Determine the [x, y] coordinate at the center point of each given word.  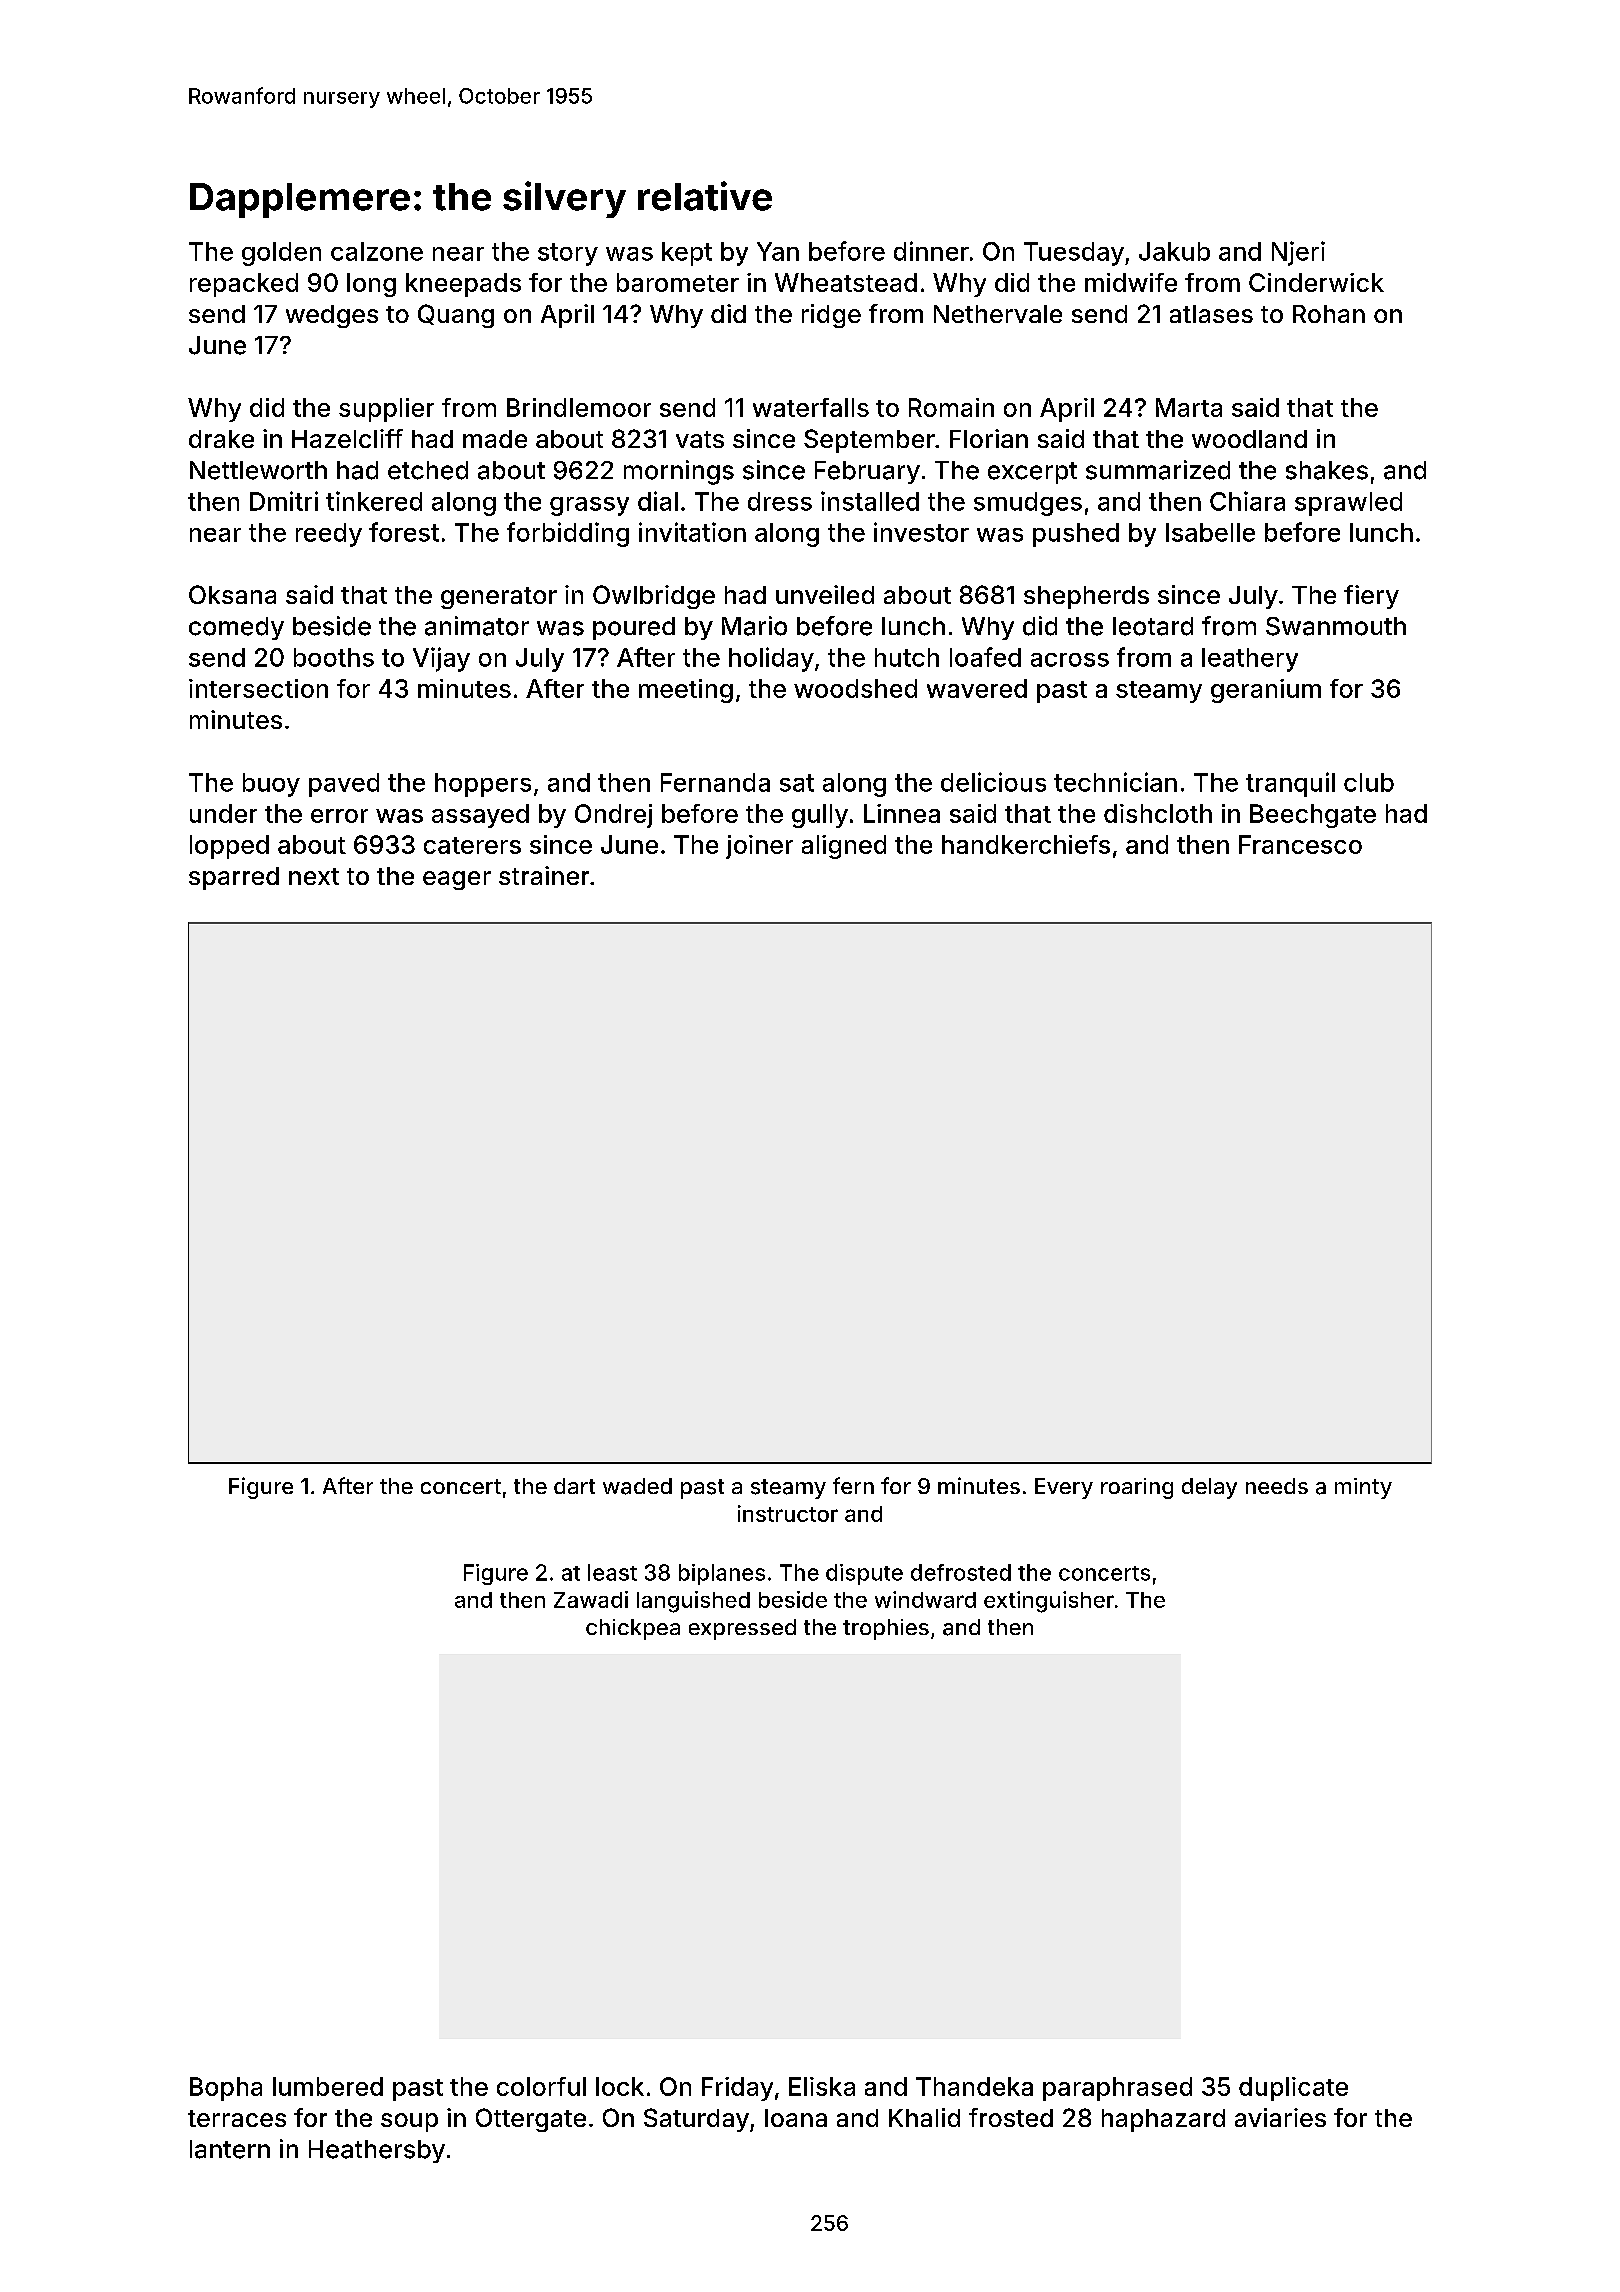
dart [574, 1486]
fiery [1371, 597]
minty [1363, 1488]
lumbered [328, 2086]
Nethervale [998, 314]
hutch [907, 657]
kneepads [463, 285]
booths [334, 657]
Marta [1189, 407]
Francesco [1300, 844]
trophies [886, 1629]
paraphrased [1117, 2089]
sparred [234, 878]
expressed [742, 1629]
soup [409, 2122]
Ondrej [613, 816]
